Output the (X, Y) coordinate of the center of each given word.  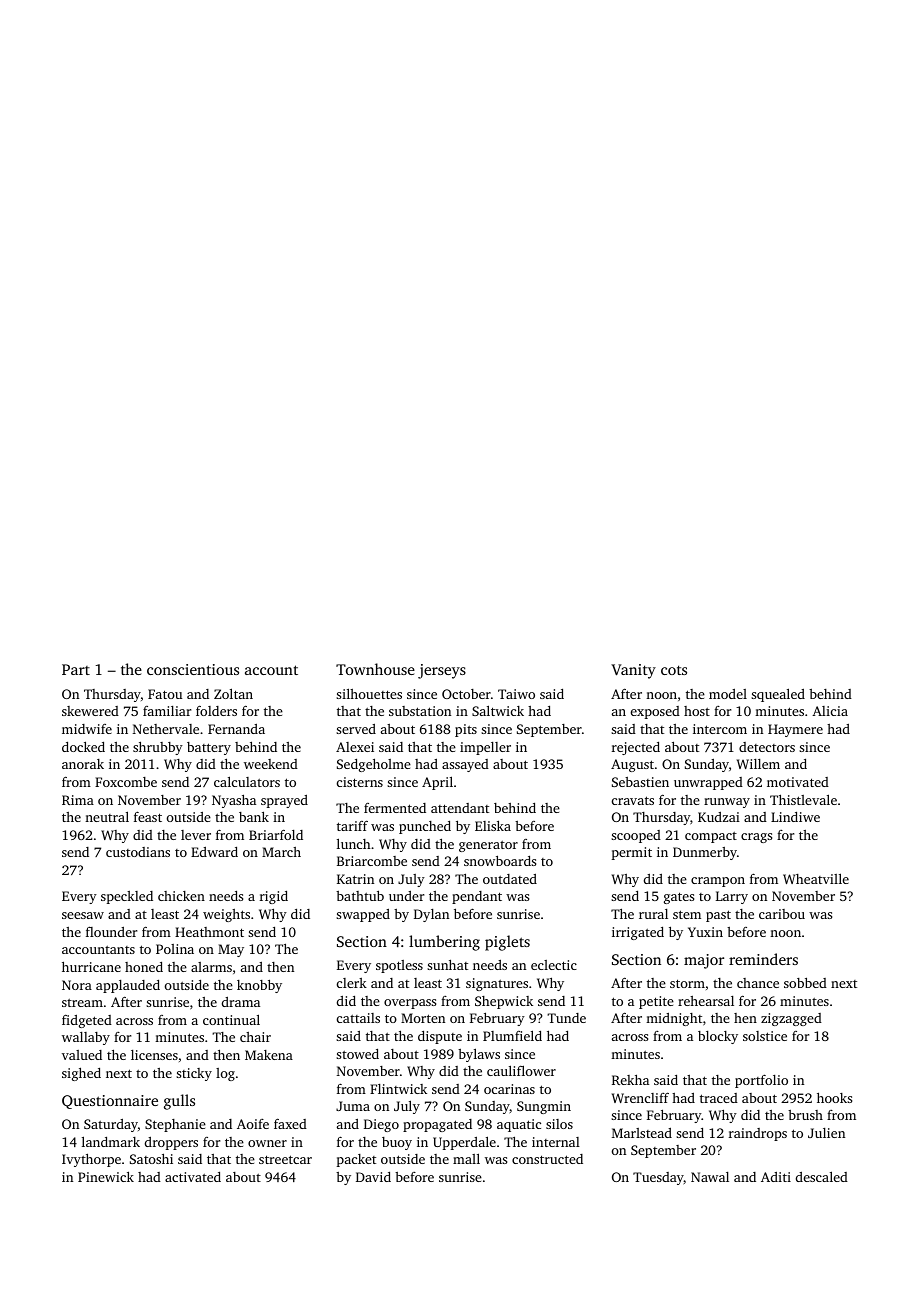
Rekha (630, 1079)
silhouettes (369, 693)
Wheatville (816, 878)
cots (674, 670)
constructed (547, 1159)
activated (193, 1177)
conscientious (193, 669)
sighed (81, 1074)
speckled (127, 897)
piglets (507, 943)
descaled (822, 1176)
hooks (834, 1097)
